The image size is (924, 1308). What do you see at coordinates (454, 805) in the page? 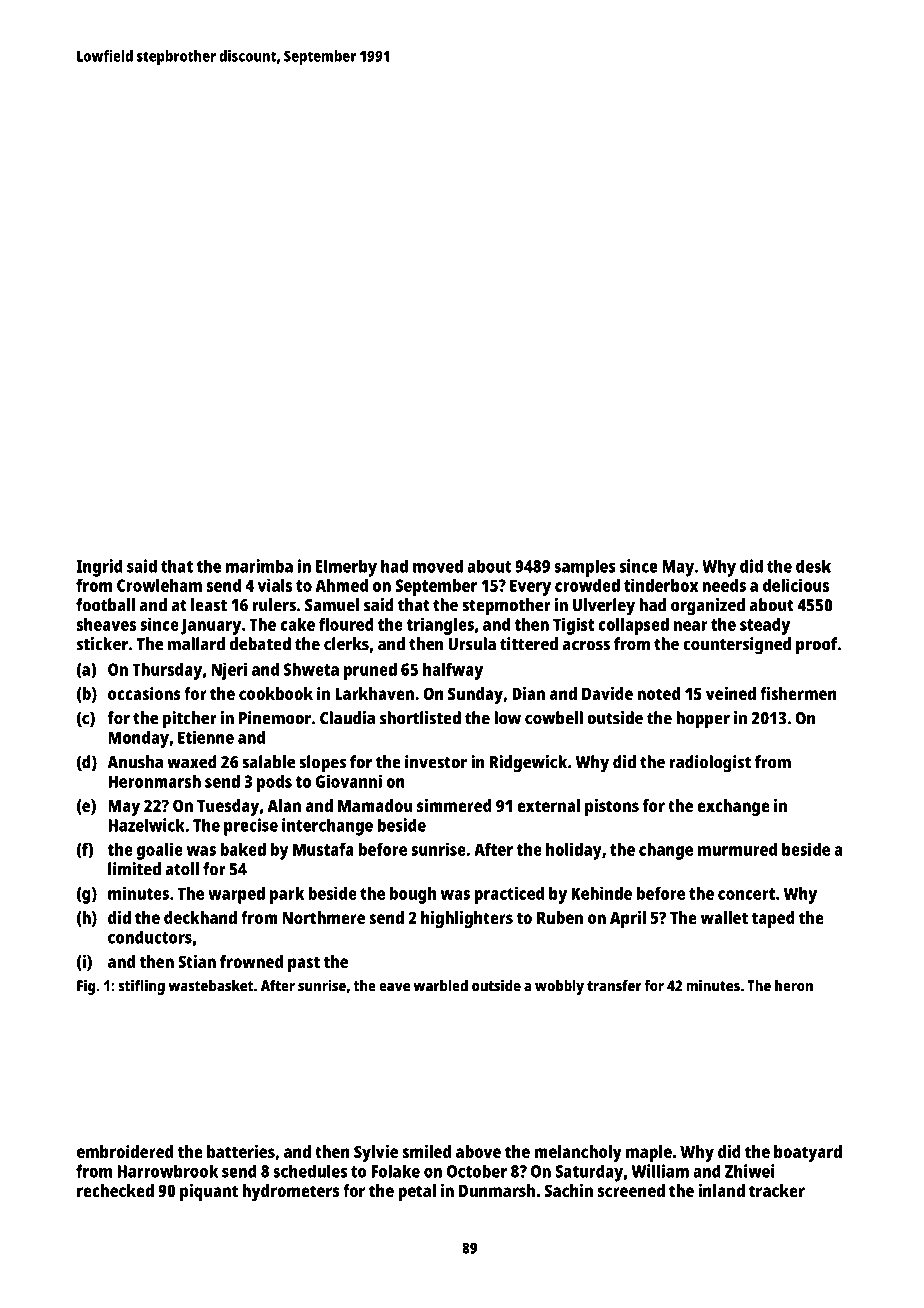
I see `simmered` at bounding box center [454, 805].
